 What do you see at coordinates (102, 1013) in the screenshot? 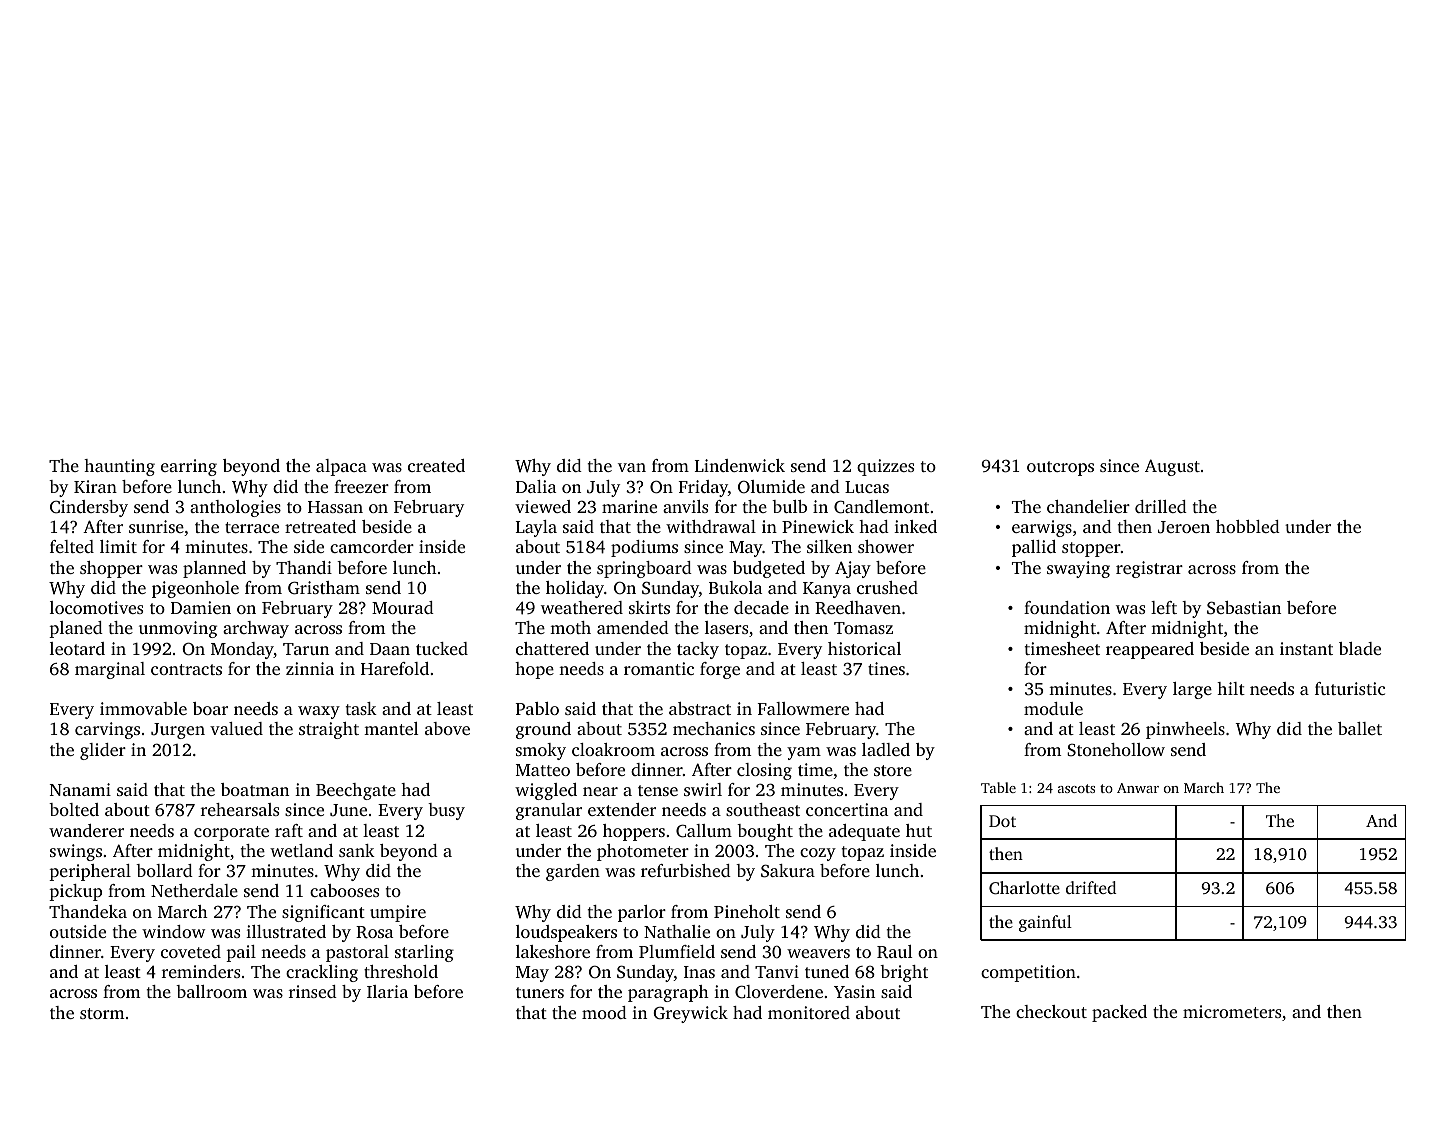
I see `storm` at bounding box center [102, 1013].
